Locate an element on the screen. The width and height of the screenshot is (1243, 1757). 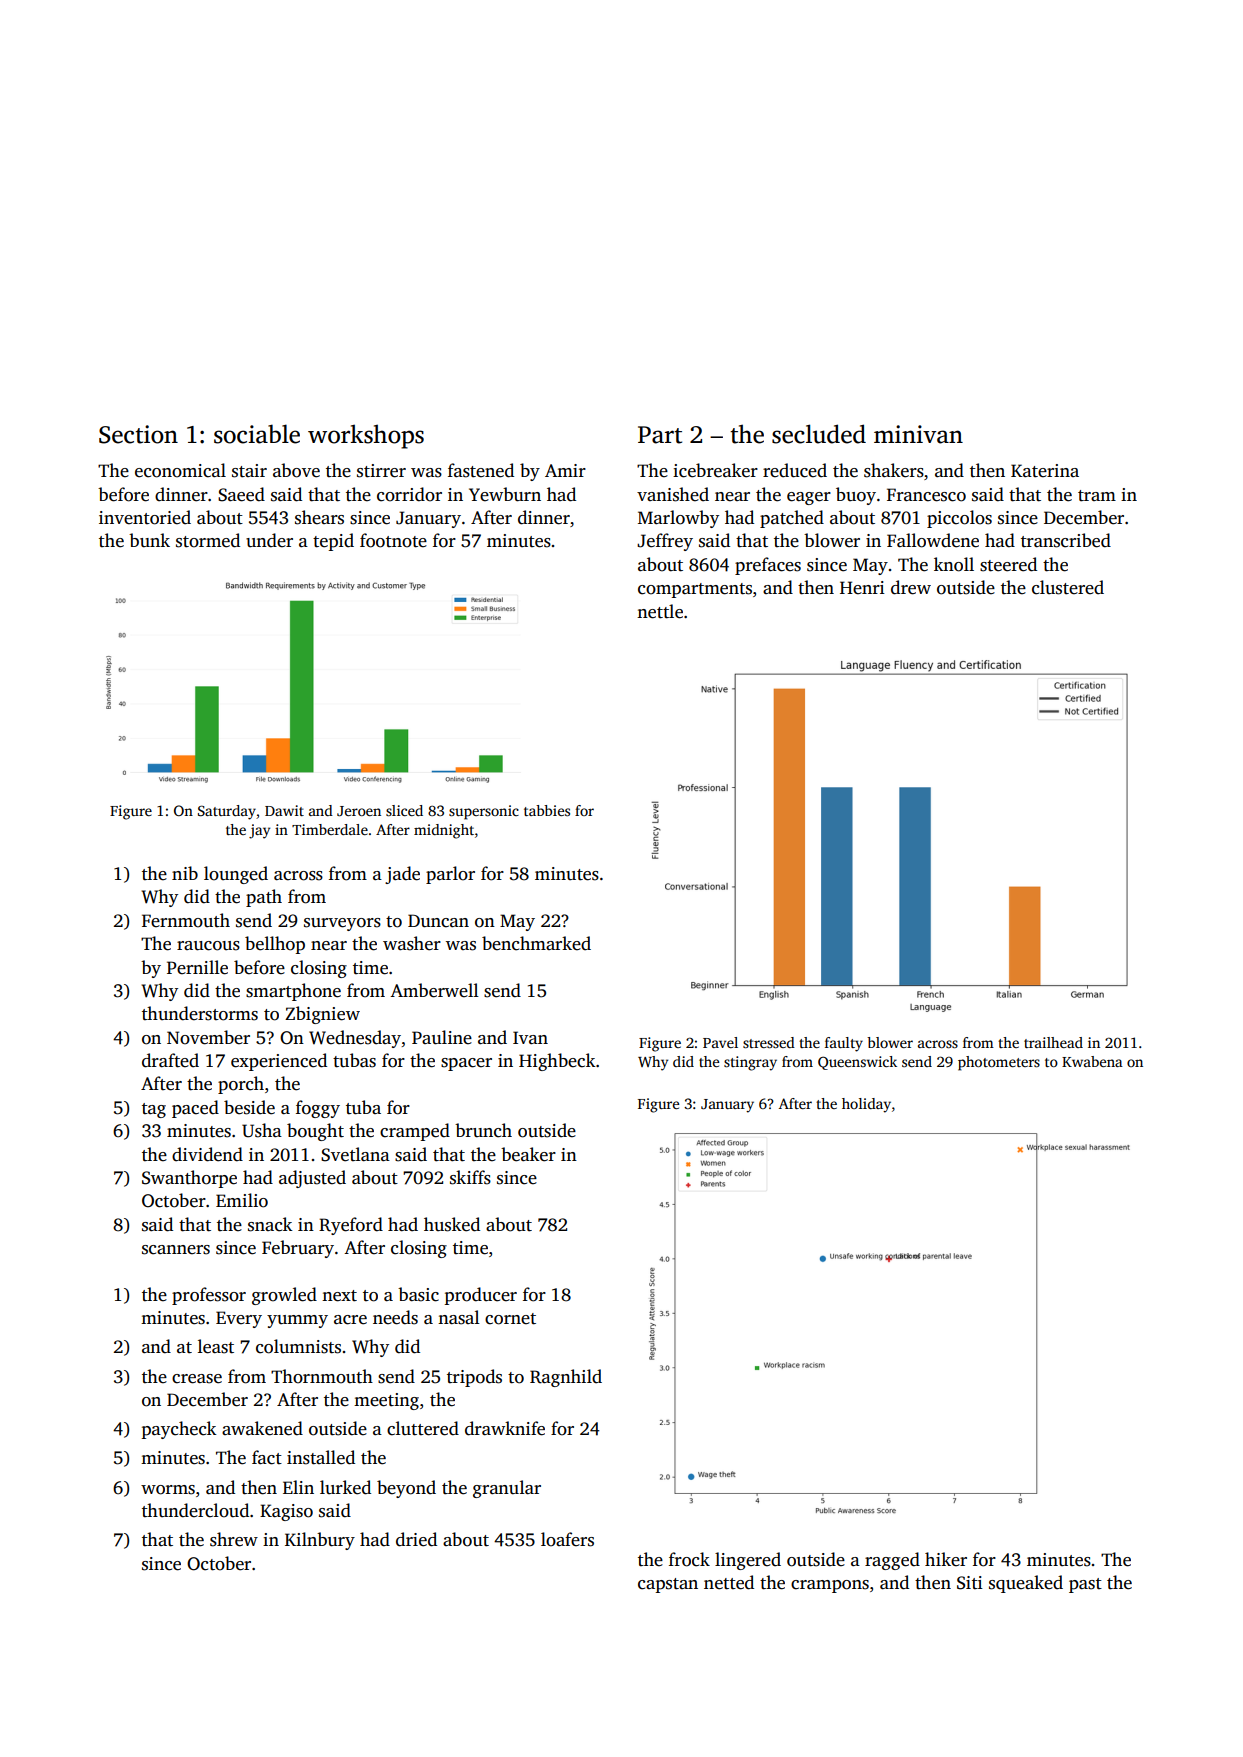
parlor is located at coordinates (450, 875).
